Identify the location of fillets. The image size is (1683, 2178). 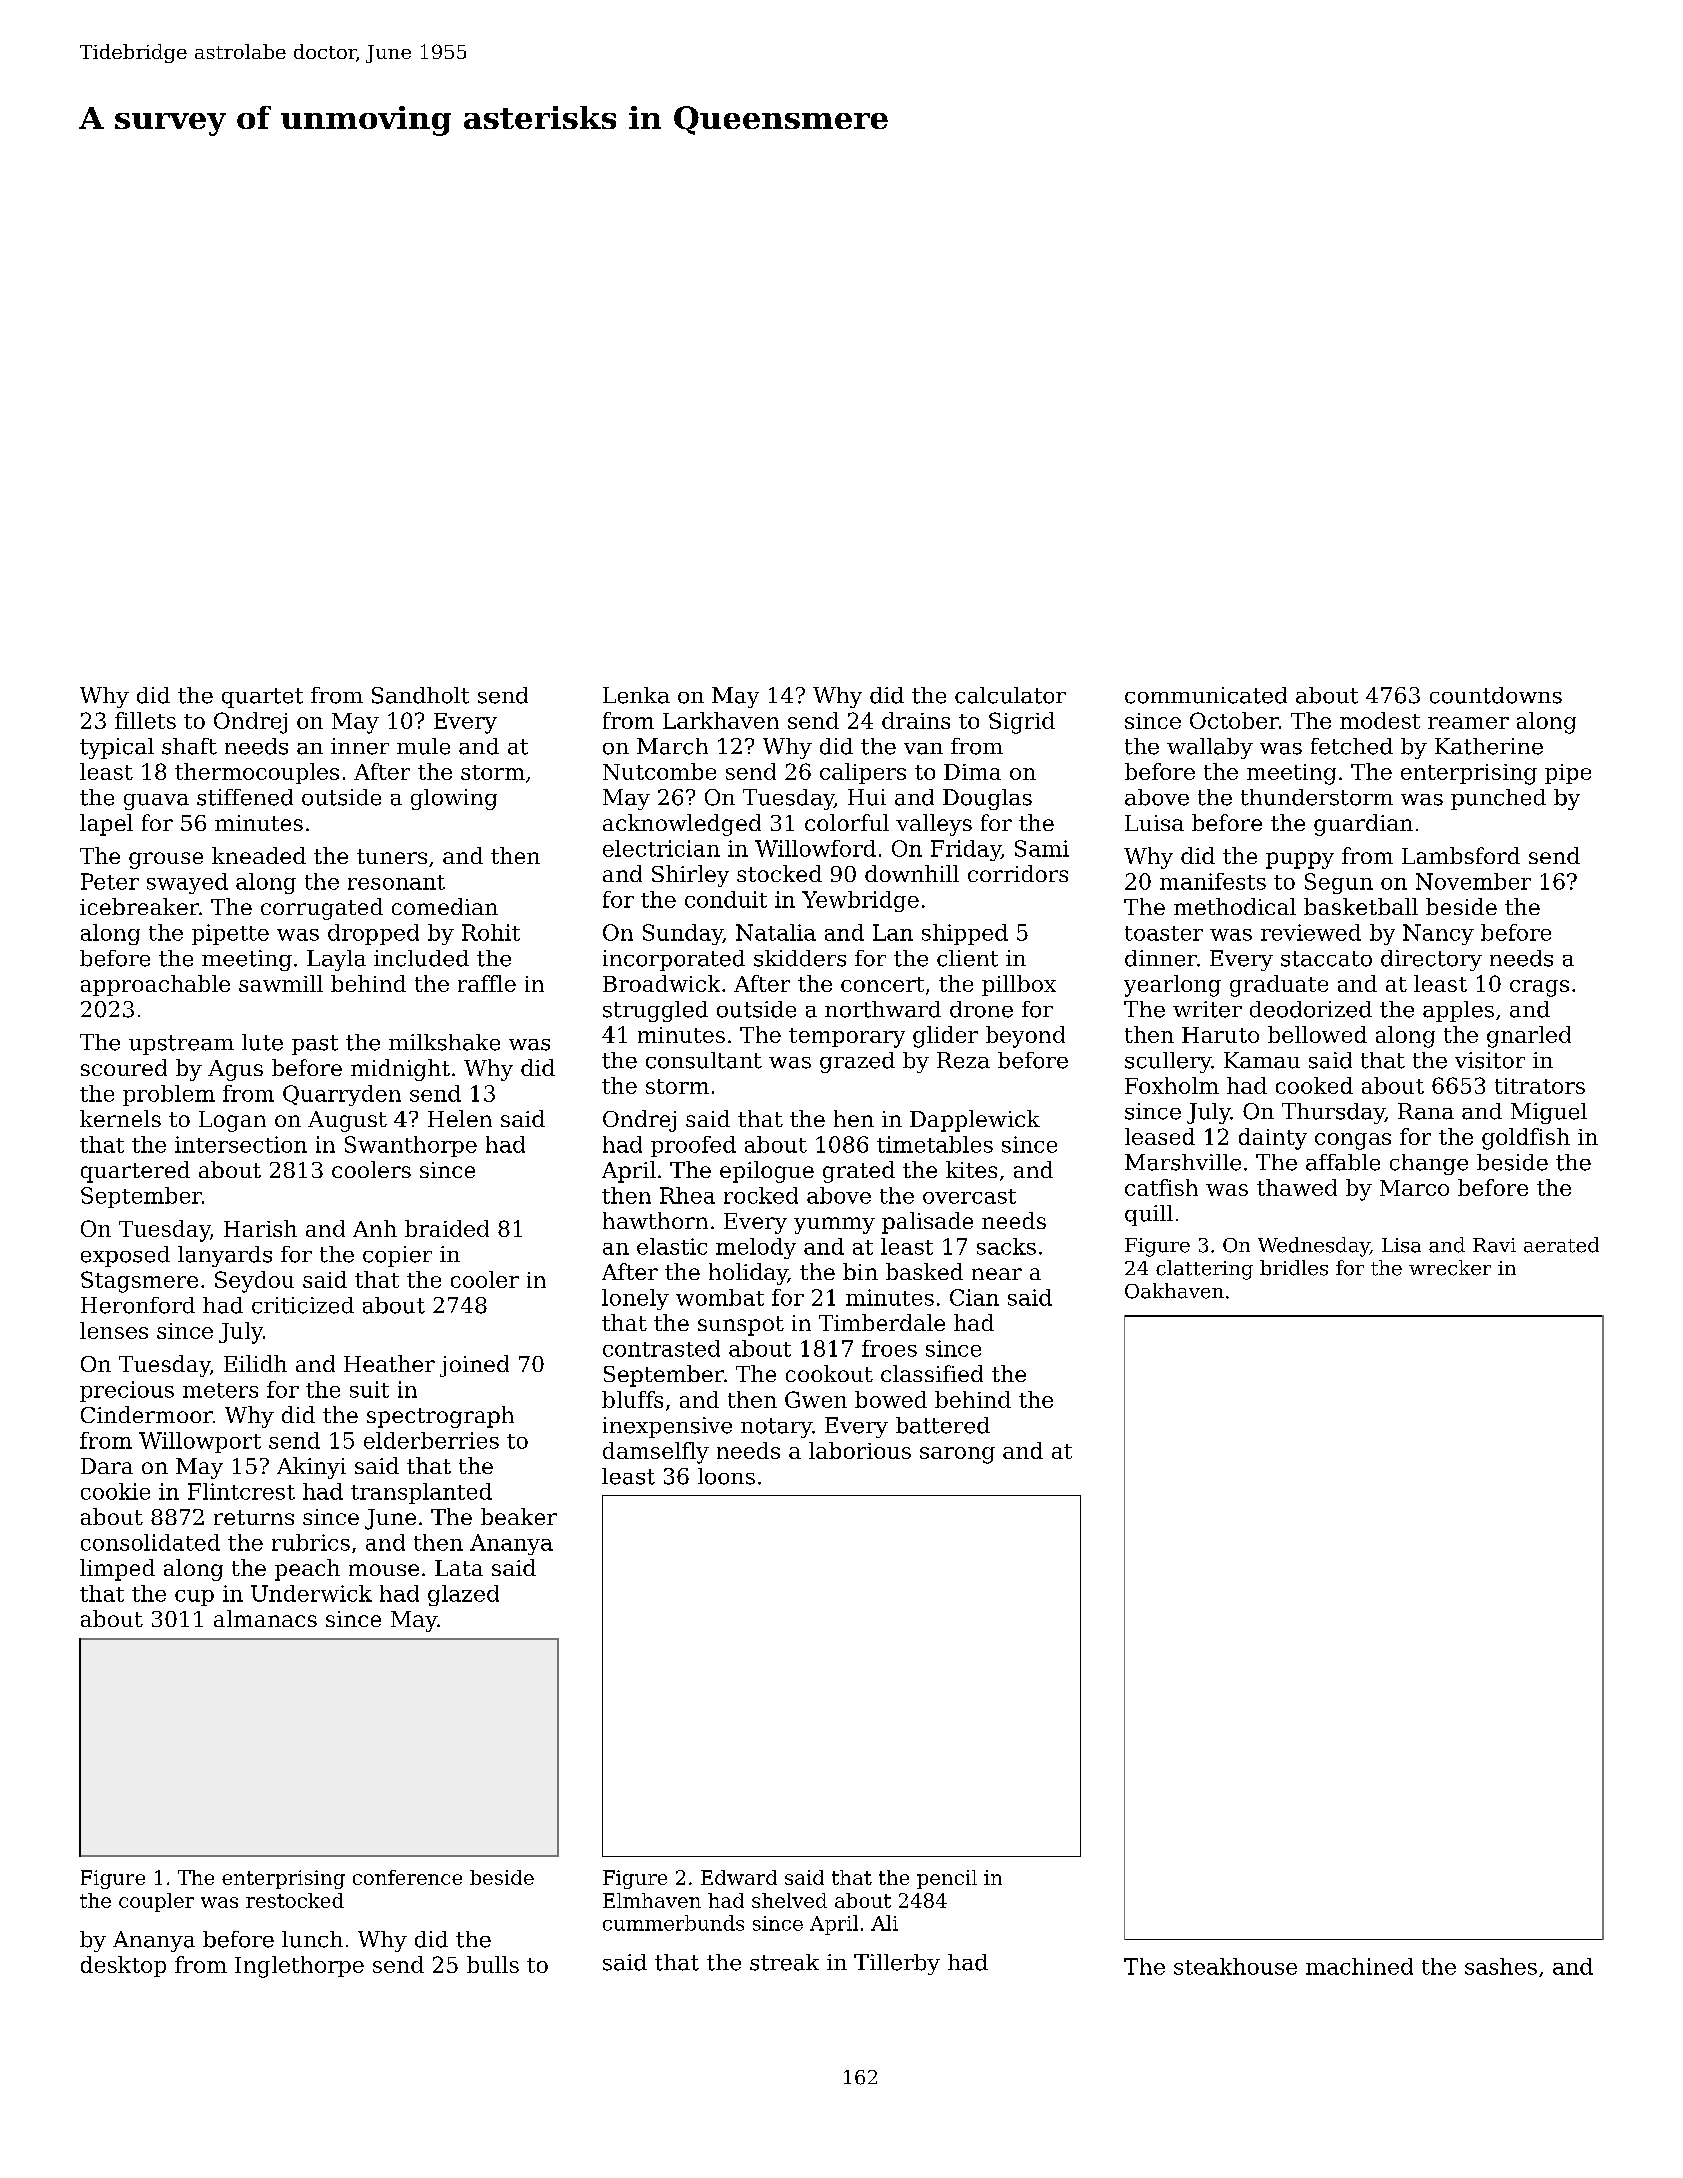
(145, 720).
